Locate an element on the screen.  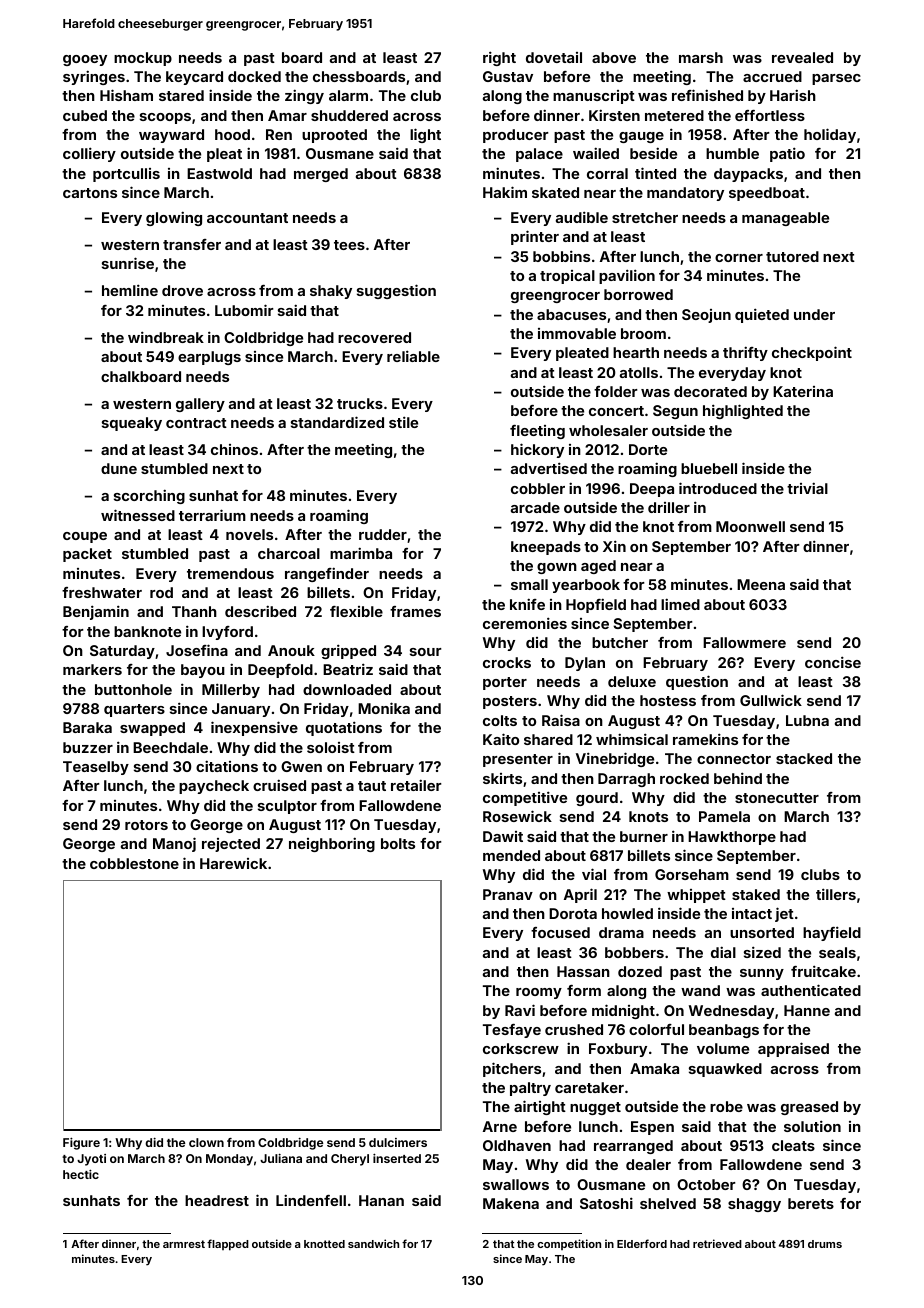
marsh is located at coordinates (701, 57).
